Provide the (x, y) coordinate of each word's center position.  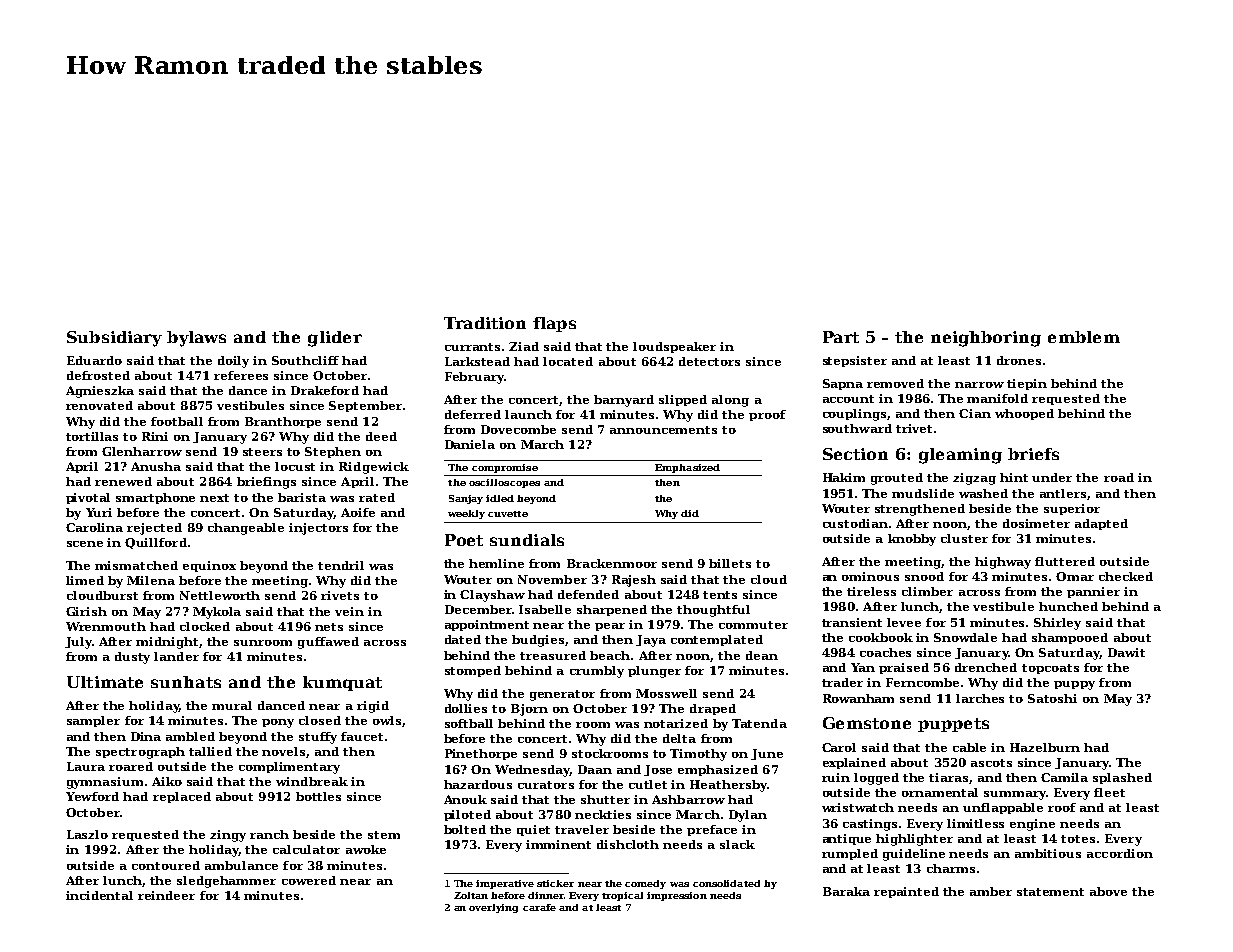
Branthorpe (283, 422)
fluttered (1065, 561)
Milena (151, 580)
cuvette (508, 514)
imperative (505, 884)
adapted (1101, 524)
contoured (166, 865)
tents (720, 595)
